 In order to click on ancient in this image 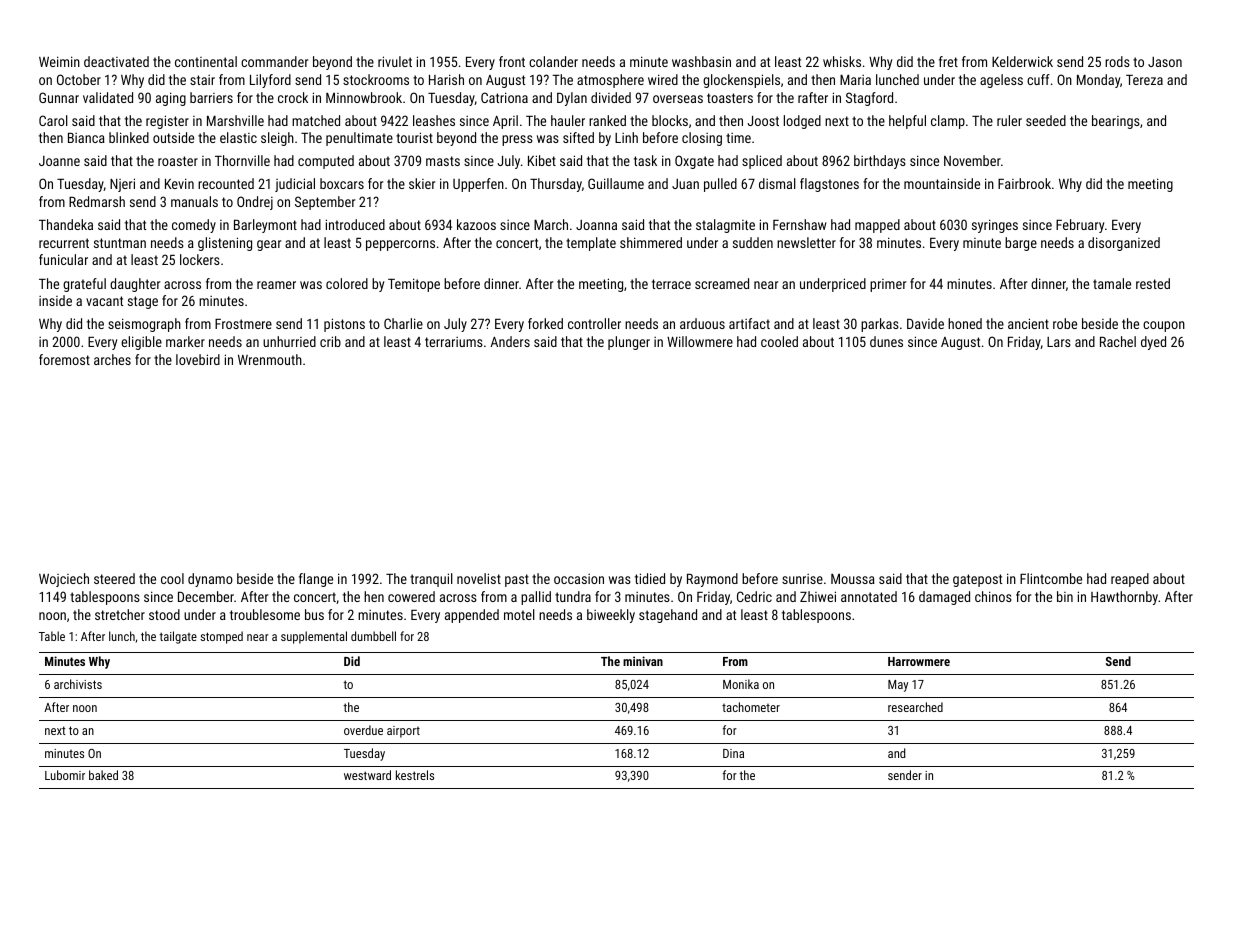, I will do `click(1028, 323)`.
